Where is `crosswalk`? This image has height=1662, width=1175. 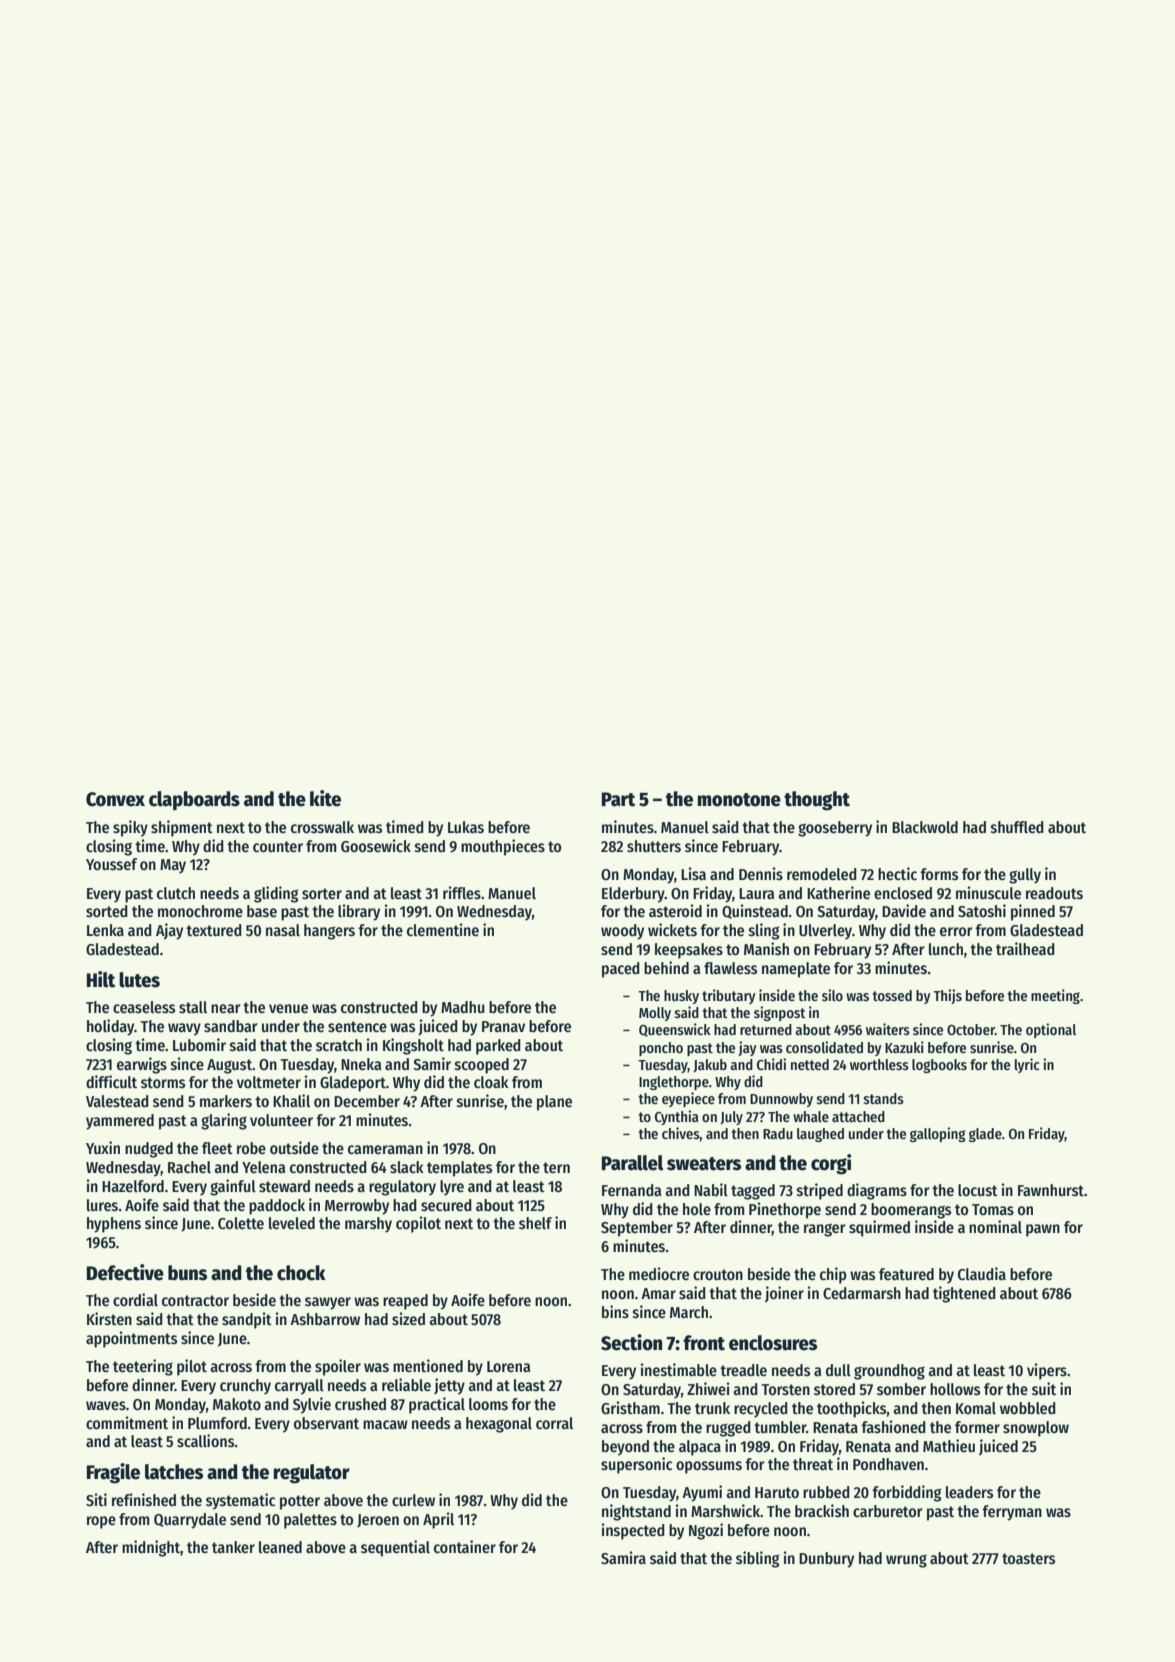 crosswalk is located at coordinates (322, 827).
